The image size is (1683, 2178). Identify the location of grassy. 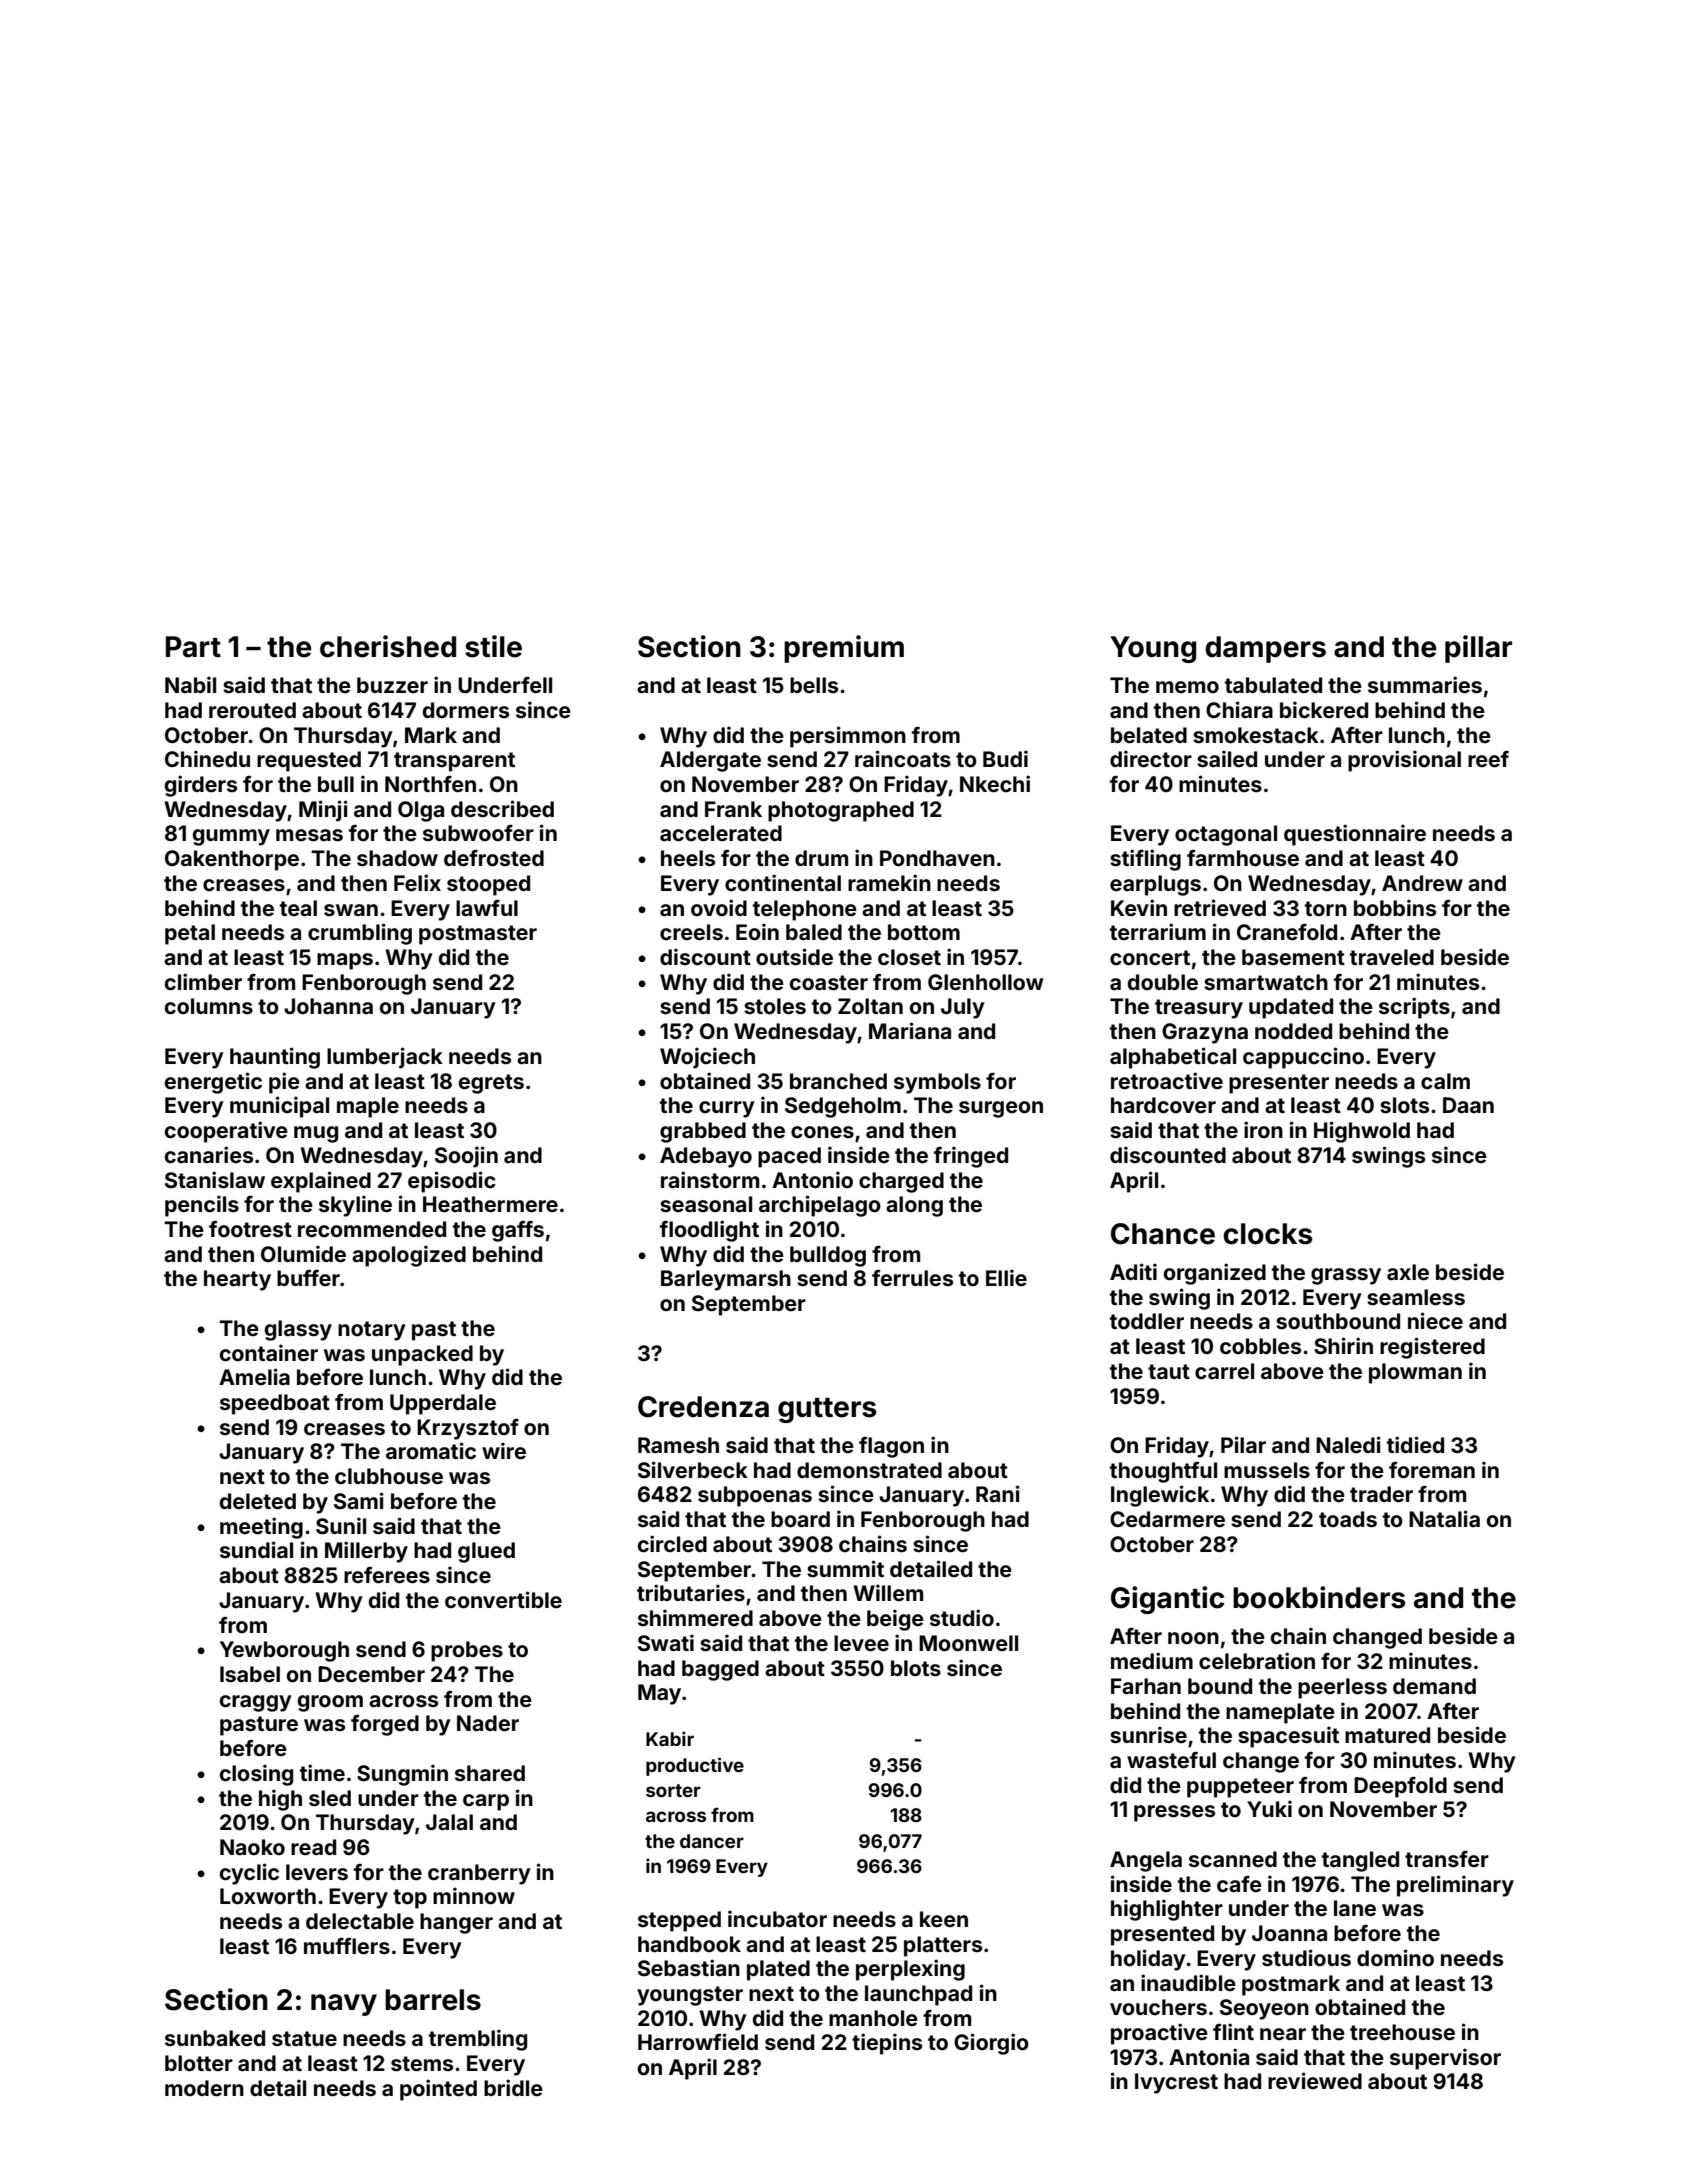
(1346, 1276).
